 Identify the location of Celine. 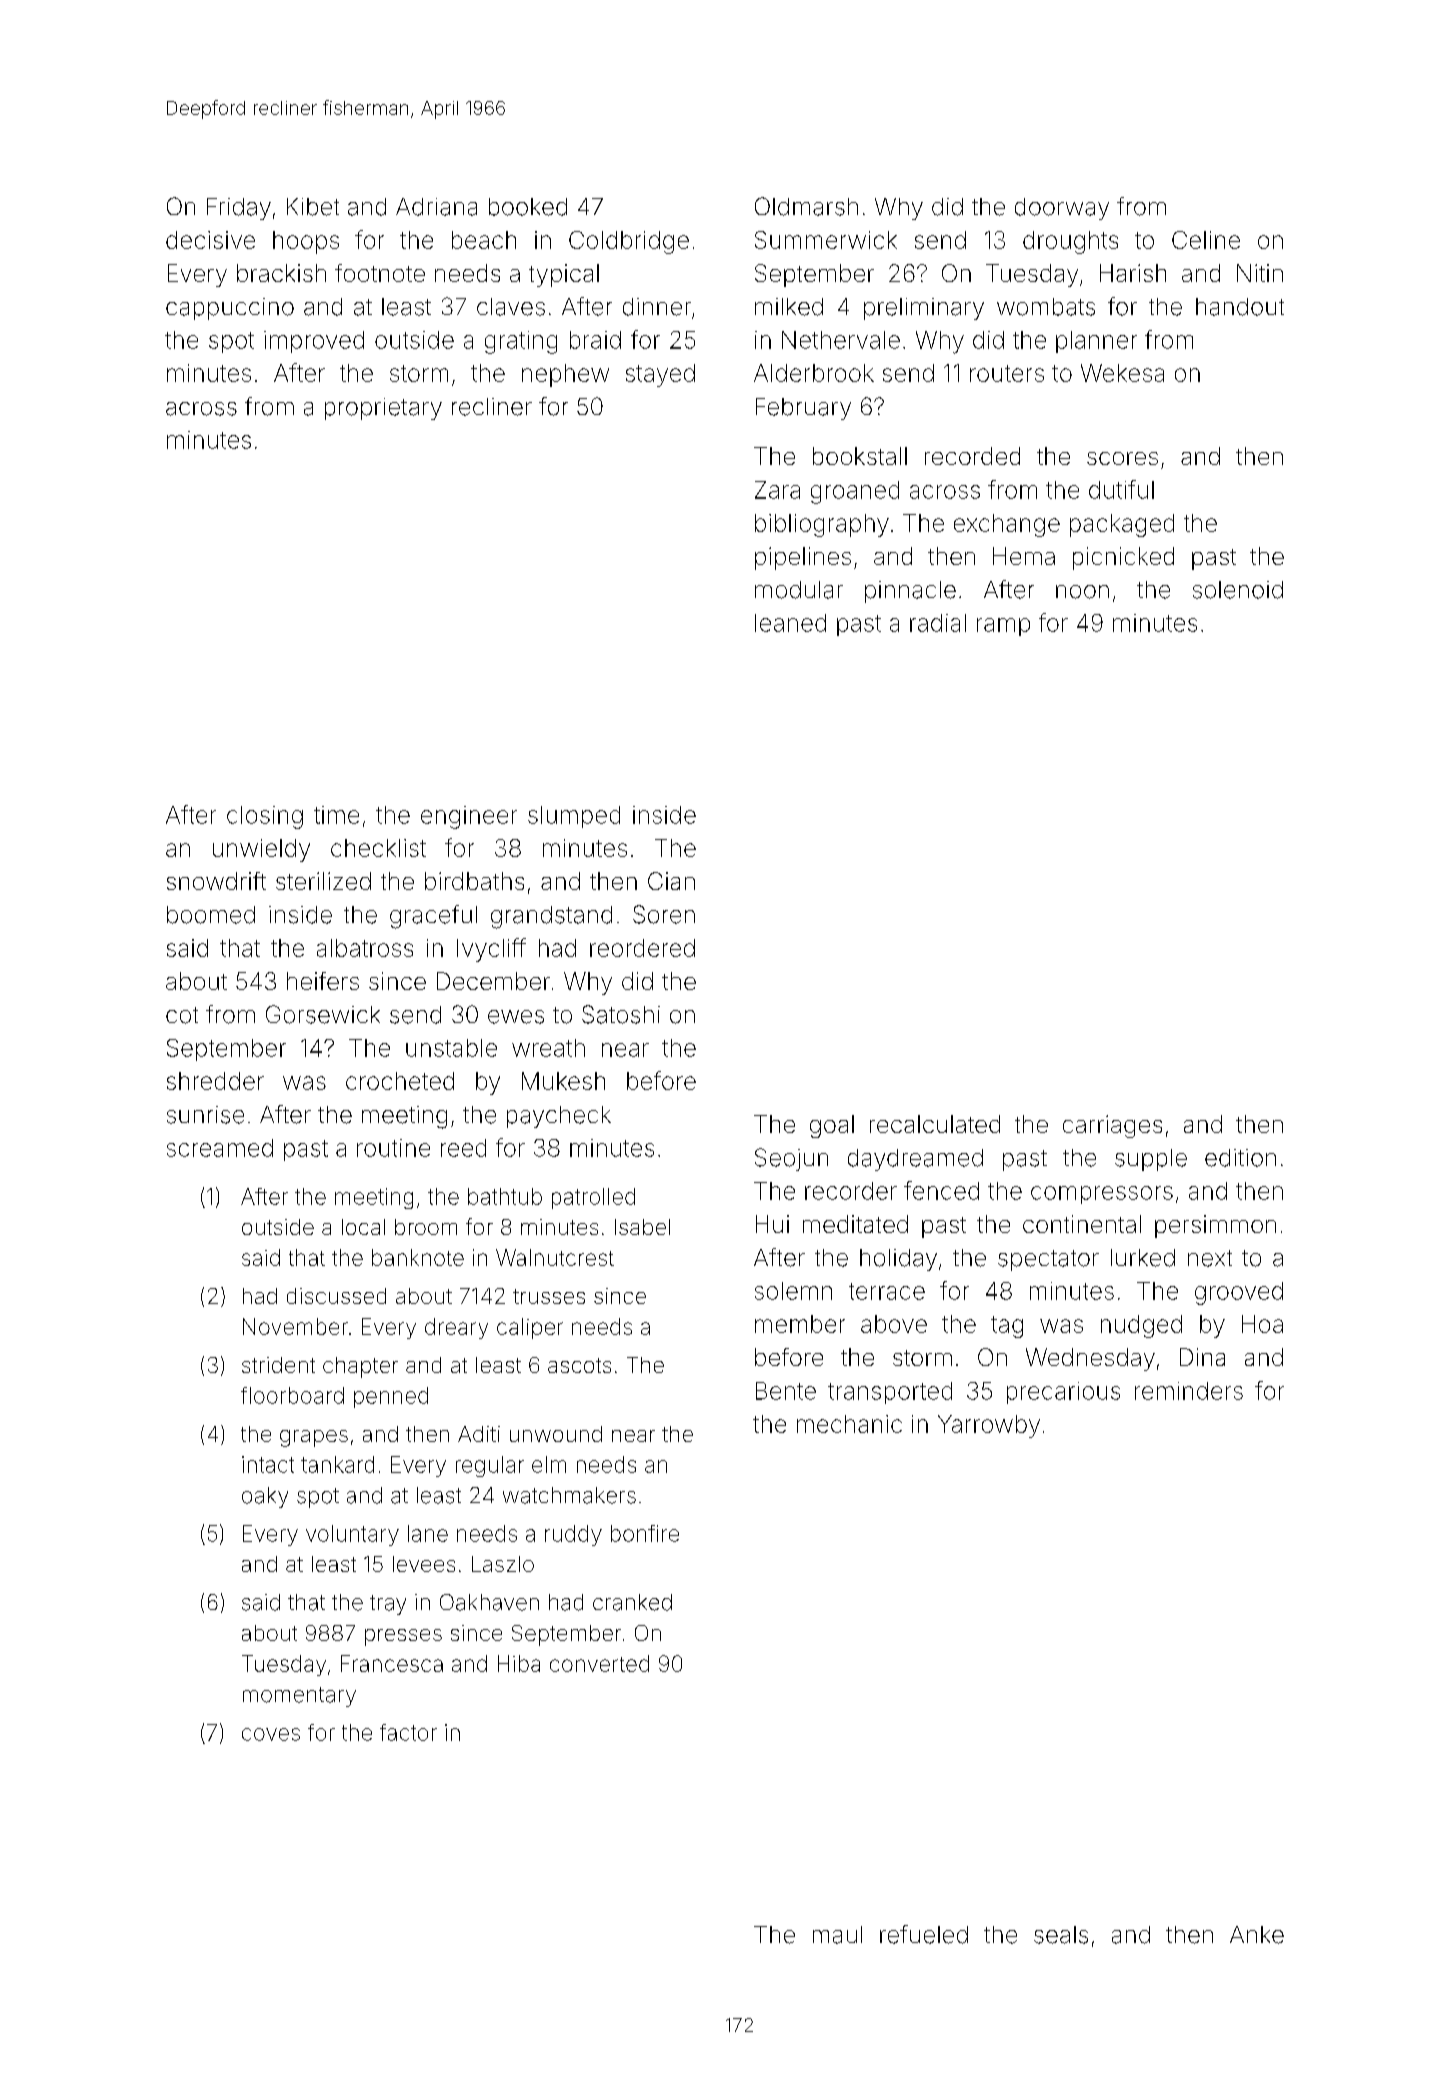
(1206, 240).
